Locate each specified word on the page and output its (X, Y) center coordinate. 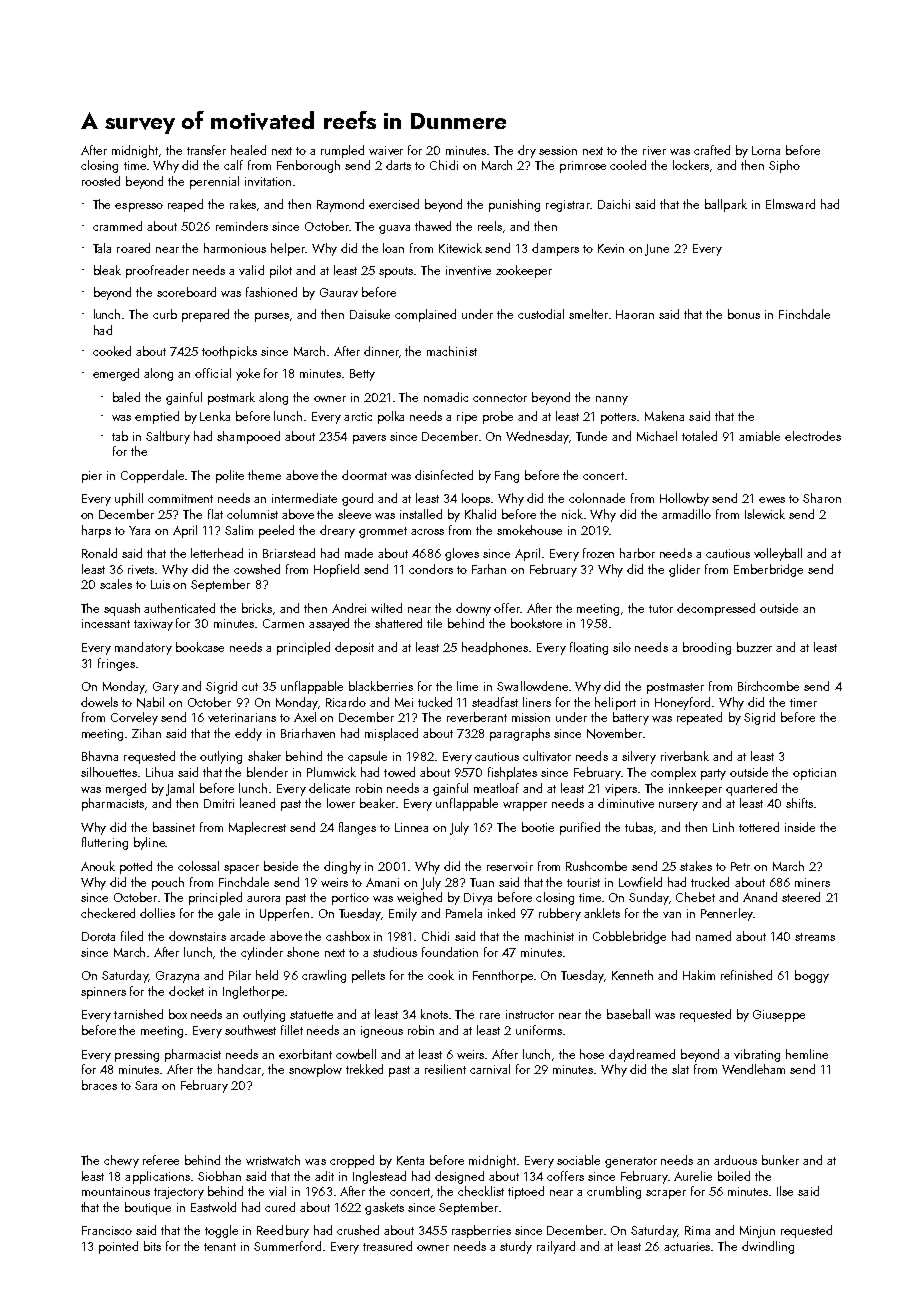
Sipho (784, 166)
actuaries (688, 1246)
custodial (541, 314)
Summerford (287, 1246)
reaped (185, 205)
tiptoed (526, 1192)
